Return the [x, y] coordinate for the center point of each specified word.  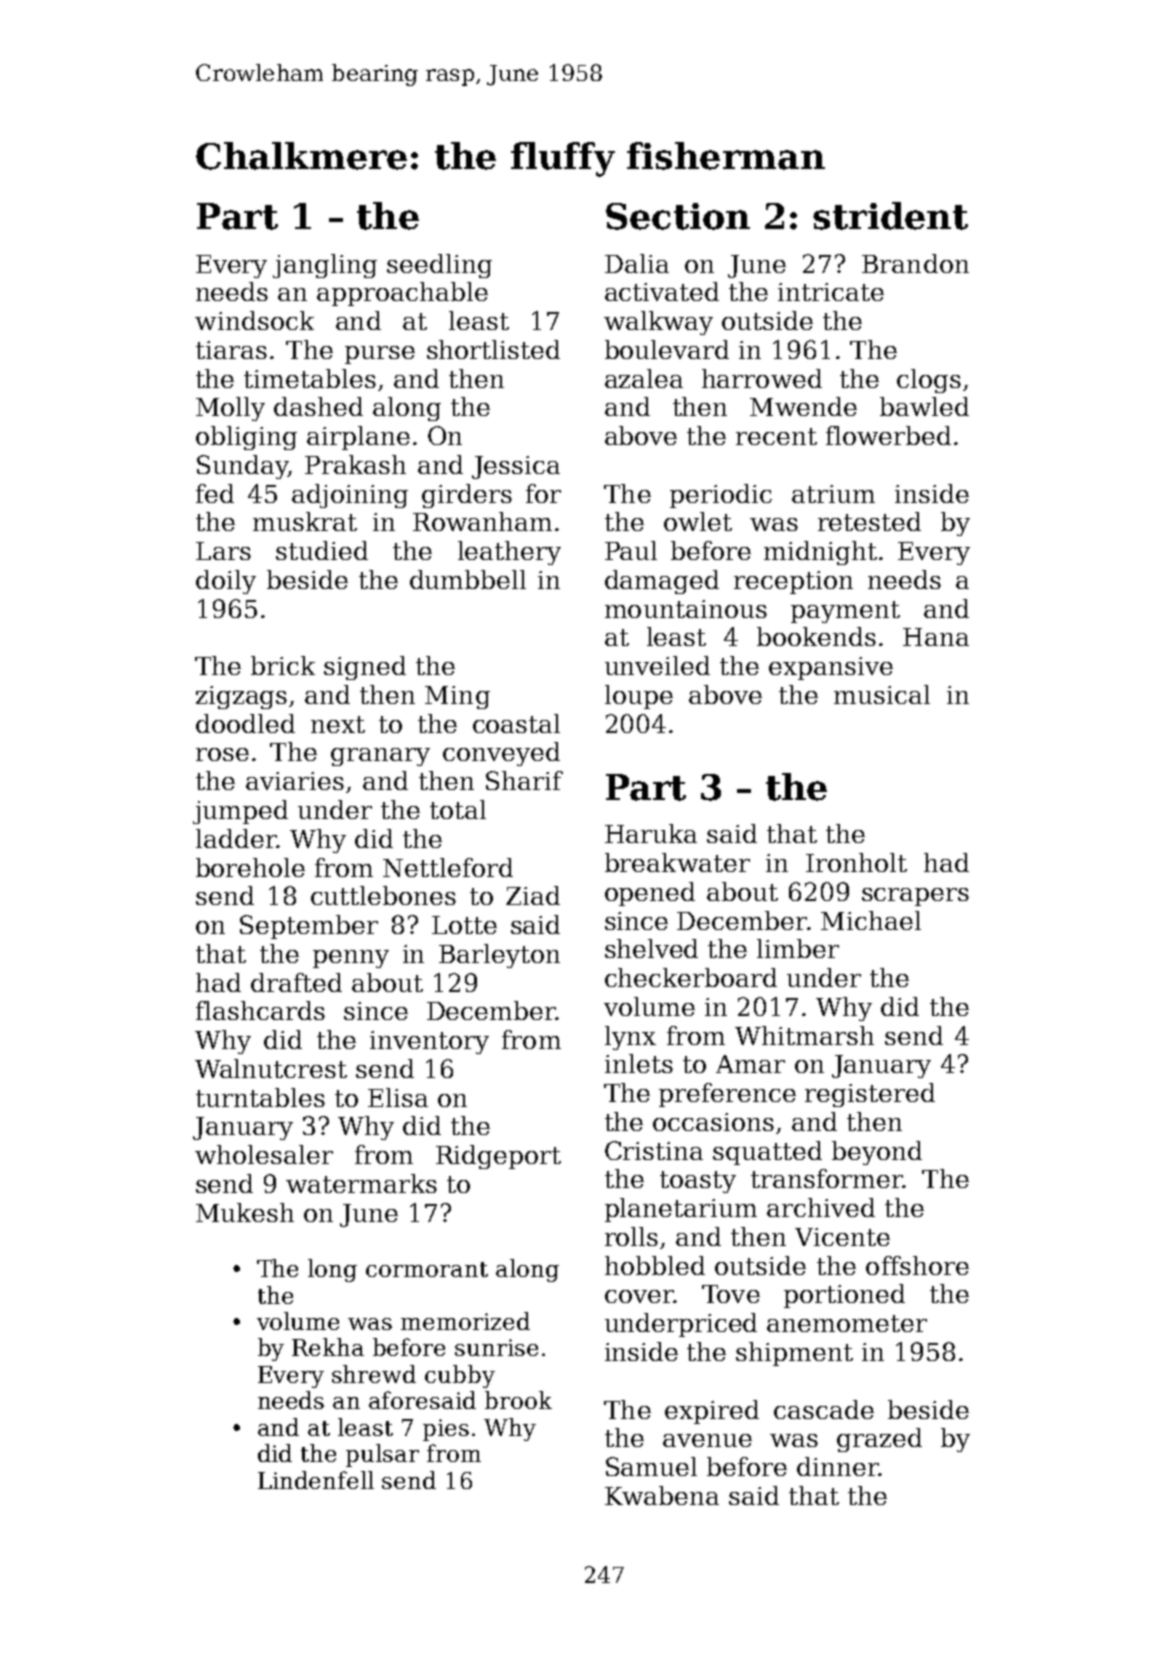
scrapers [915, 897]
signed [365, 668]
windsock [254, 320]
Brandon [915, 263]
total [458, 809]
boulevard [667, 349]
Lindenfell [316, 1480]
